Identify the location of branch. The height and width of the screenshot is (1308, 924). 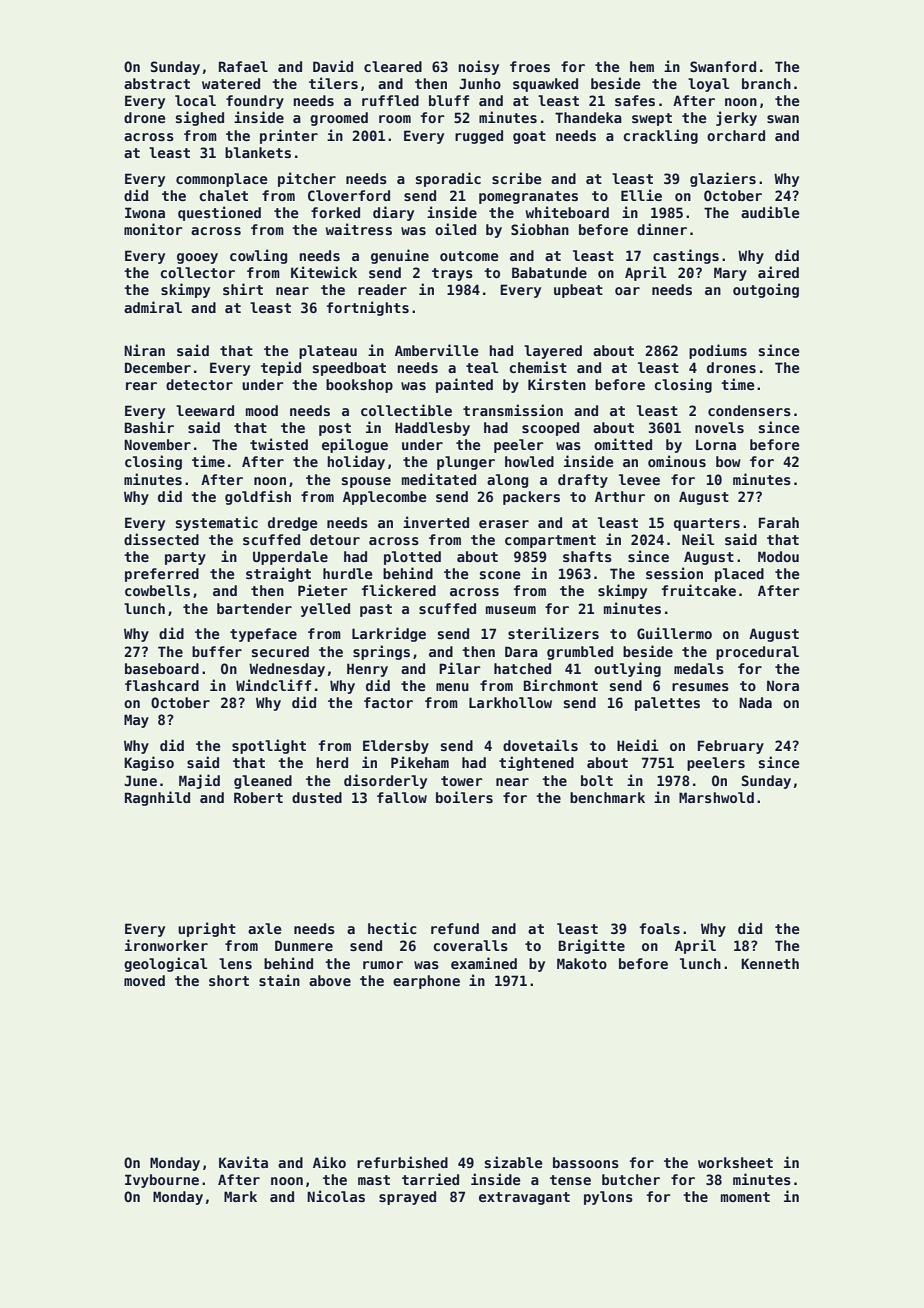
(766, 83).
